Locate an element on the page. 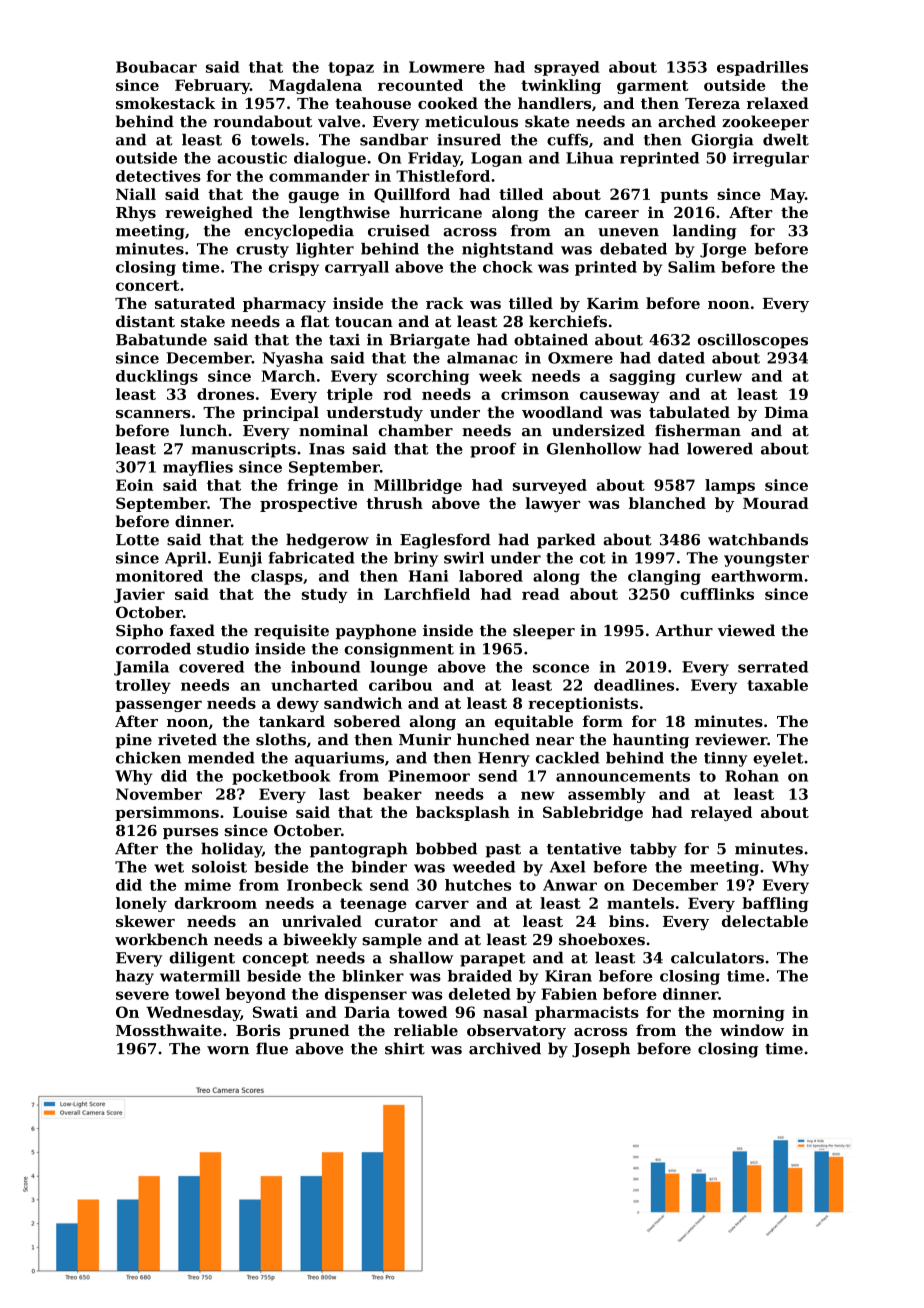 Image resolution: width=924 pixels, height=1308 pixels. swirl is located at coordinates (464, 558).
